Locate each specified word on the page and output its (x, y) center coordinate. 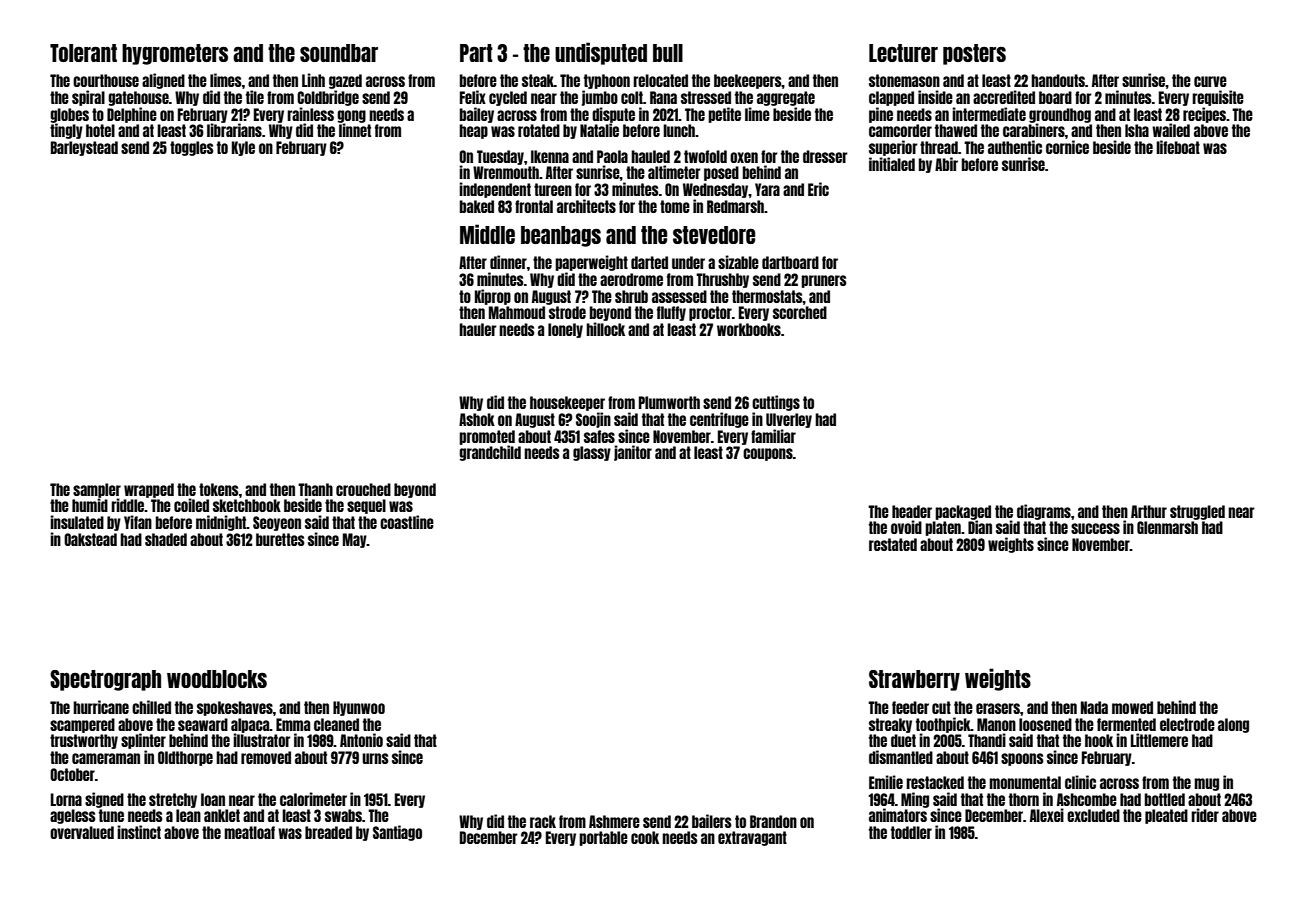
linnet (355, 130)
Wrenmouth (506, 172)
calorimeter (313, 799)
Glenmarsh (1167, 527)
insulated (77, 522)
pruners (823, 281)
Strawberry (914, 680)
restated (893, 544)
